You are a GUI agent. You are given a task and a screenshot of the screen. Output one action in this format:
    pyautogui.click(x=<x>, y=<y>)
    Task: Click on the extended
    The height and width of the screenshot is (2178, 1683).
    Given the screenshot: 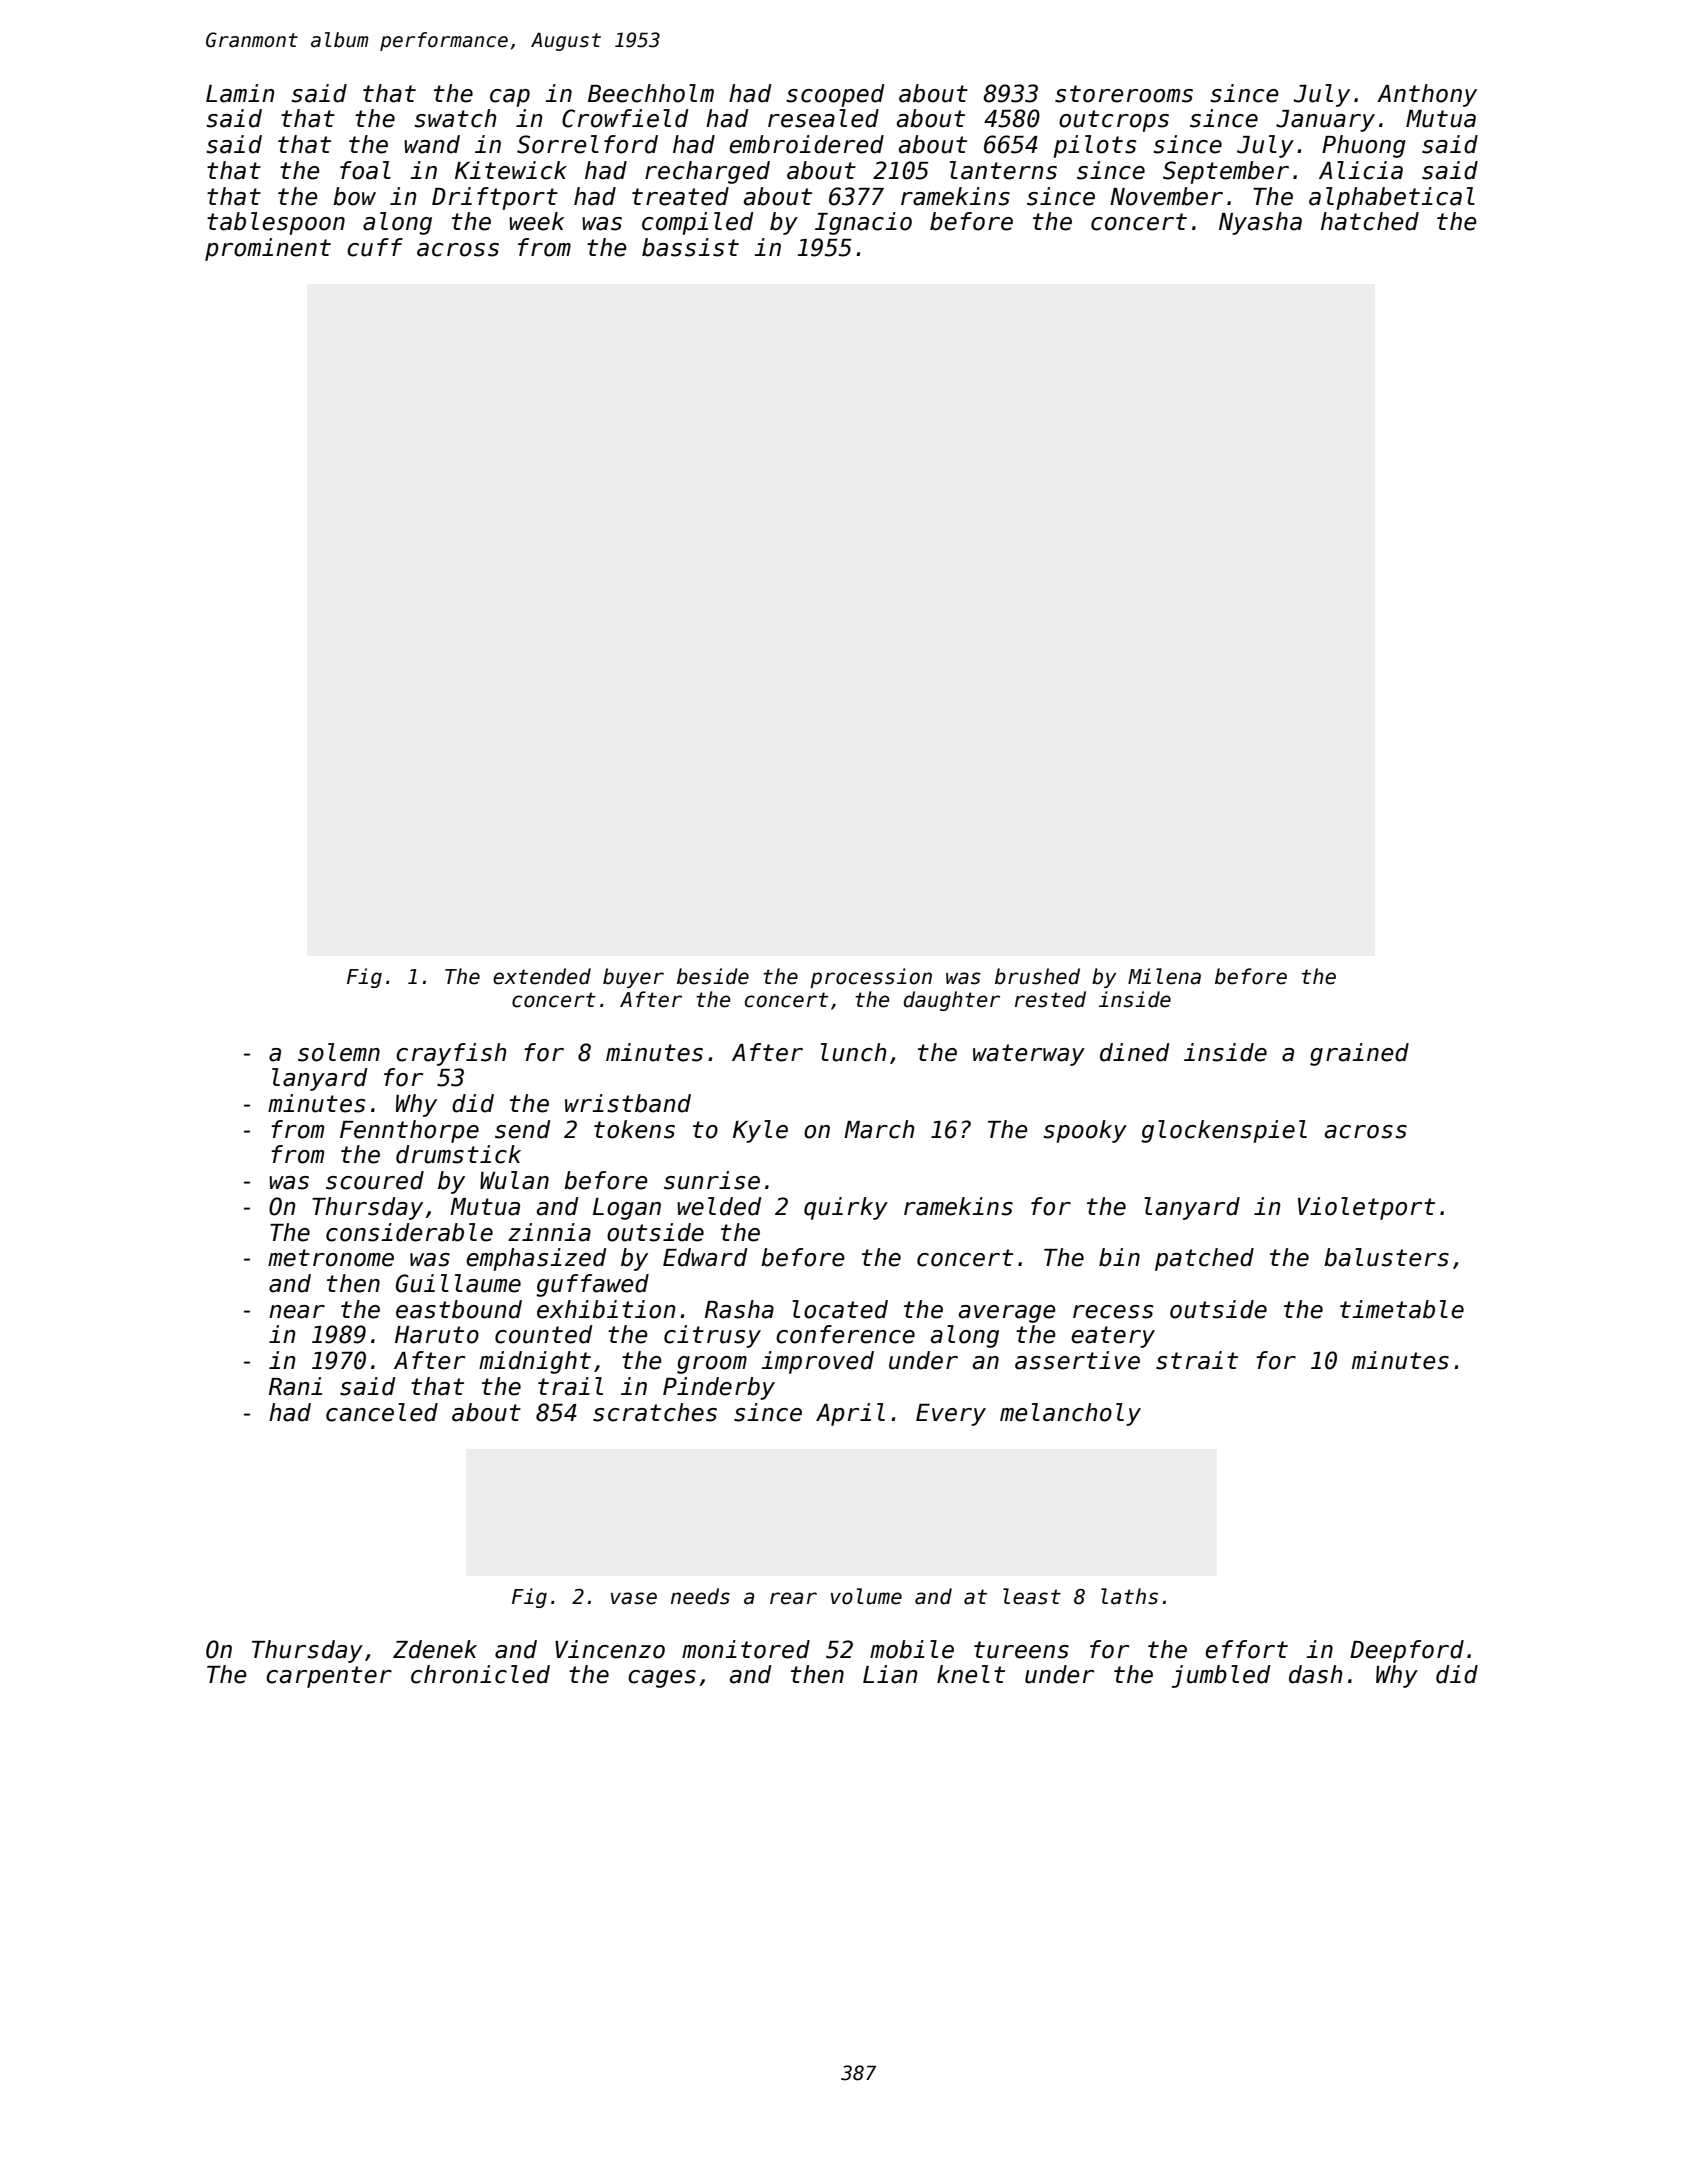 What is the action you would take?
    pyautogui.click(x=542, y=976)
